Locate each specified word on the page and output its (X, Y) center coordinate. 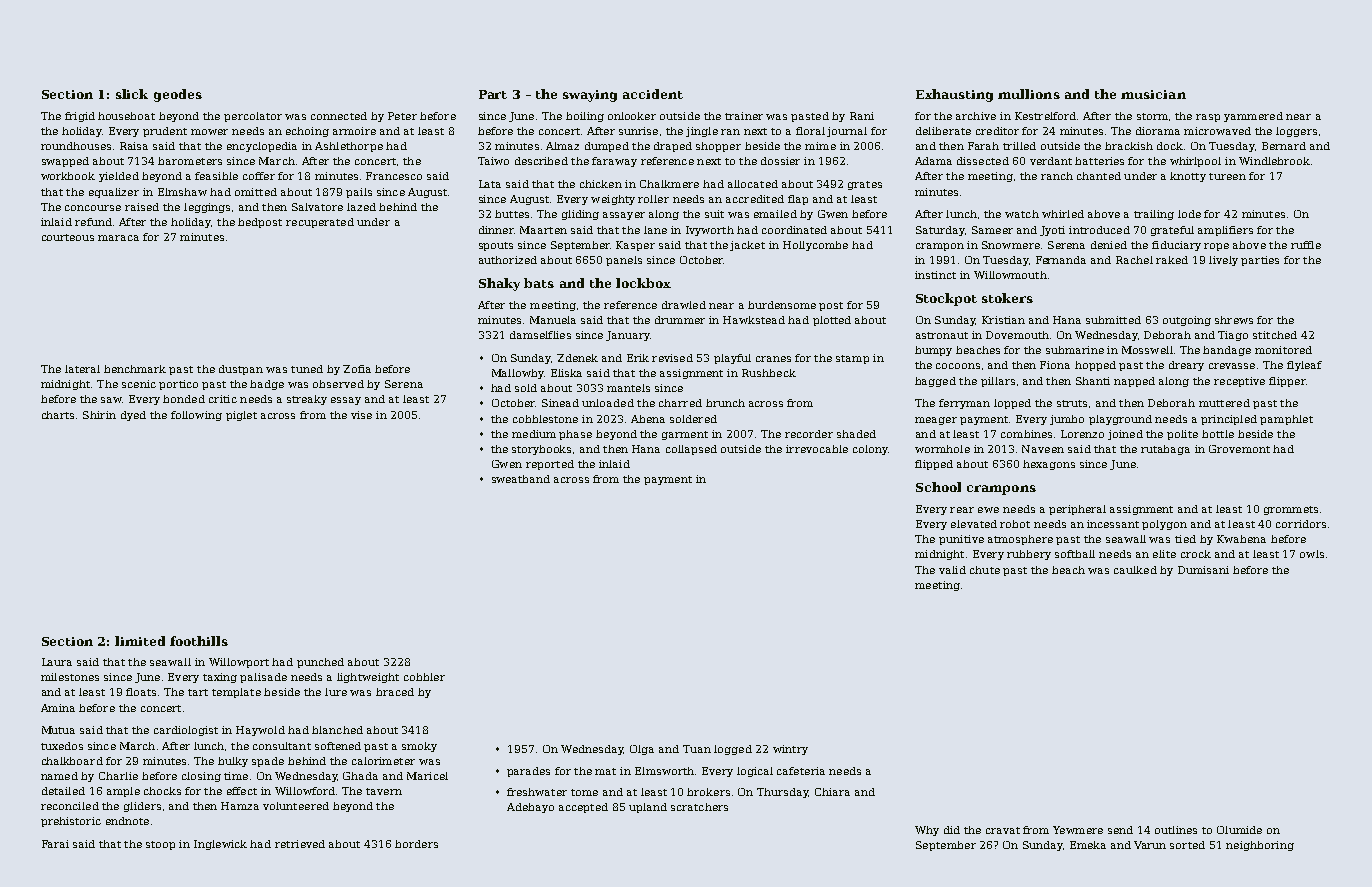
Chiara (832, 792)
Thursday (782, 793)
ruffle (1306, 245)
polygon (1164, 525)
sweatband (521, 479)
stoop (160, 845)
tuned (307, 369)
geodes (178, 95)
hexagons (1049, 465)
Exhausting (954, 95)
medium (534, 434)
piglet (241, 416)
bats (539, 283)
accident (653, 94)
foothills (199, 641)
